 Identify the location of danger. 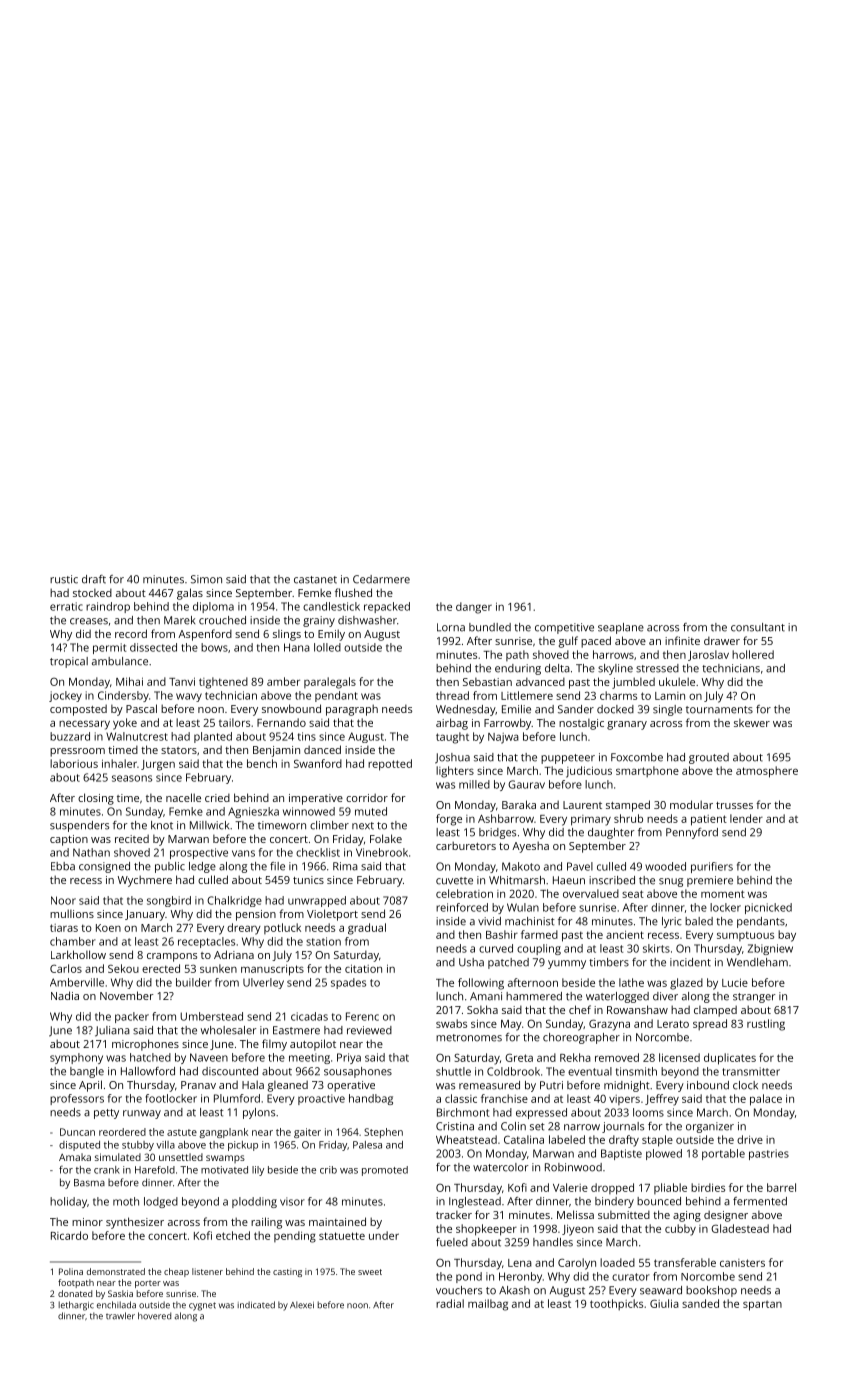
(474, 608).
